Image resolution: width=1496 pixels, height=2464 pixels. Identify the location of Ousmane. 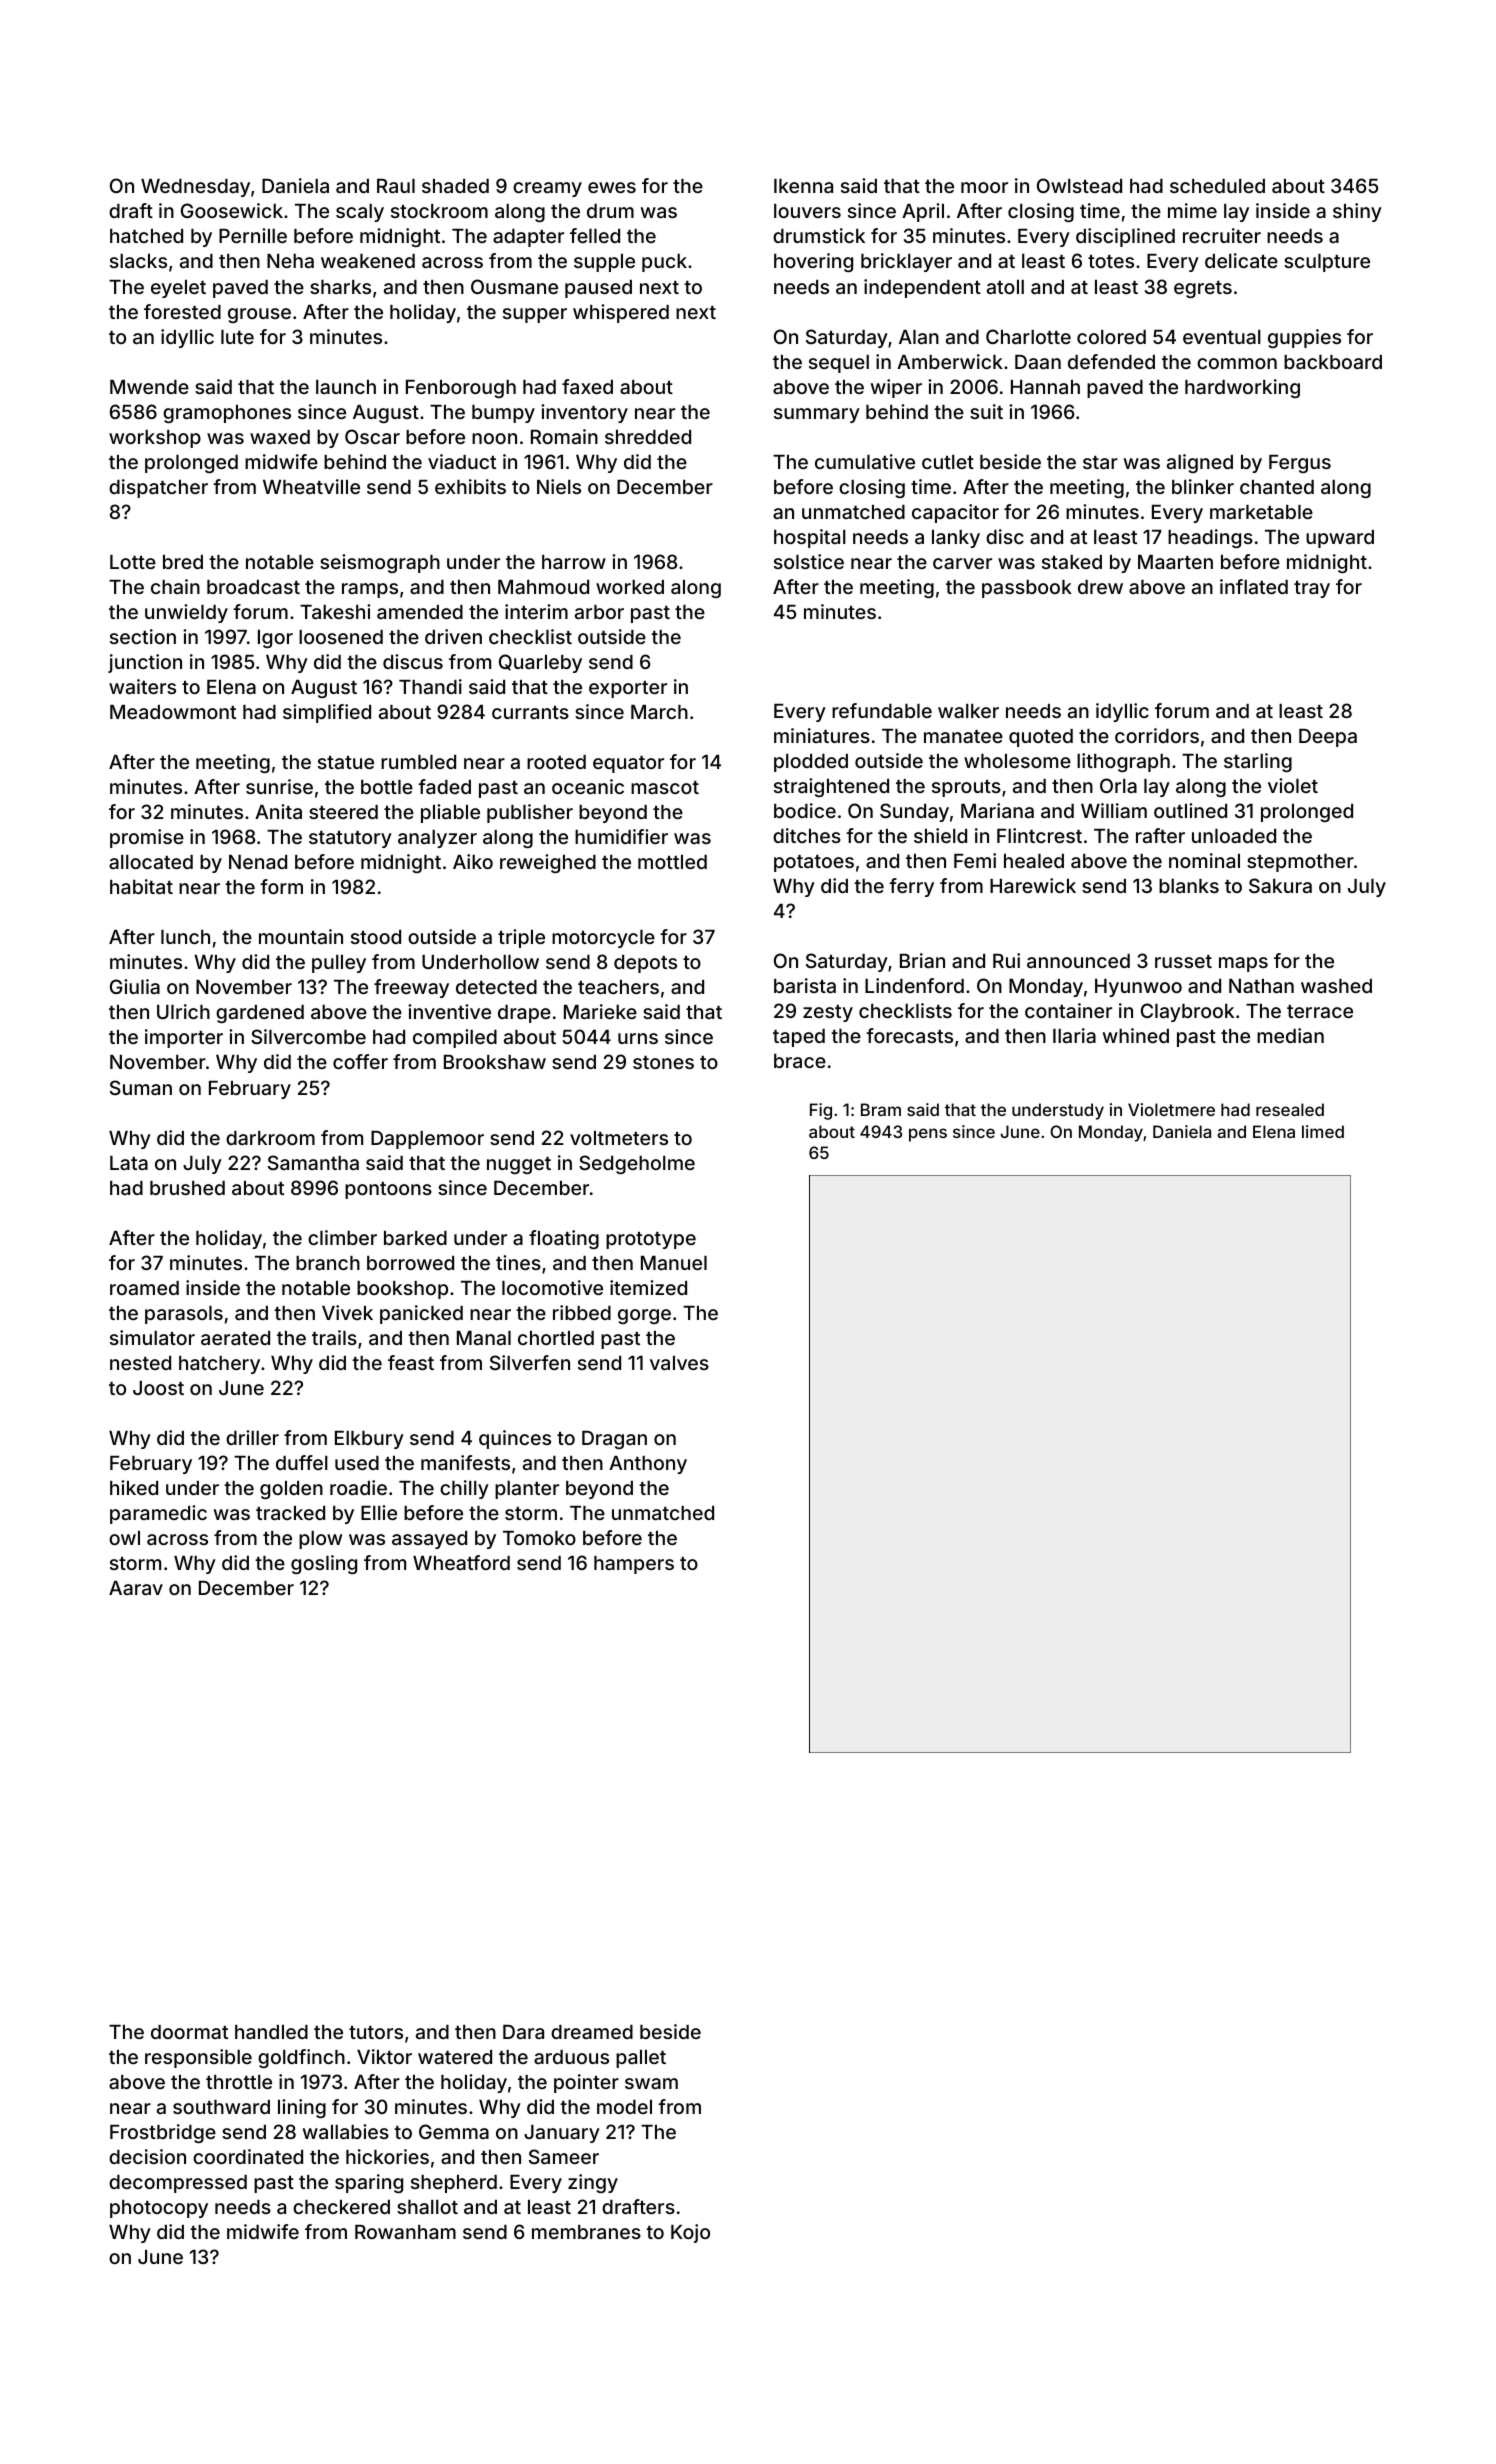
(514, 286).
